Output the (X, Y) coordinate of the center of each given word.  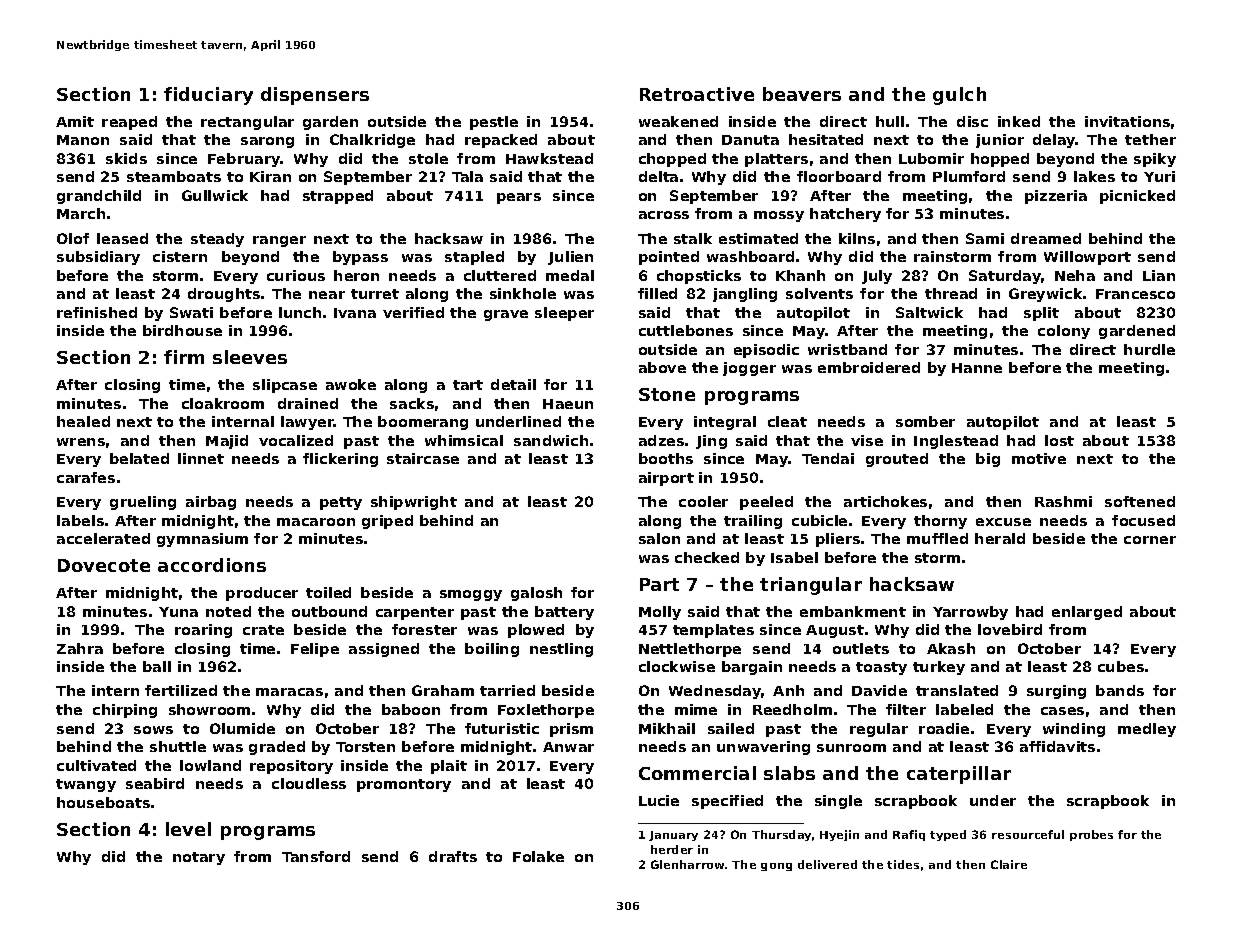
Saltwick (929, 312)
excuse (1003, 522)
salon (659, 538)
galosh (536, 594)
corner (1150, 540)
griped (387, 522)
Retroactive (697, 94)
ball (157, 666)
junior (1000, 141)
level (188, 829)
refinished (97, 312)
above (662, 367)
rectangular (247, 123)
